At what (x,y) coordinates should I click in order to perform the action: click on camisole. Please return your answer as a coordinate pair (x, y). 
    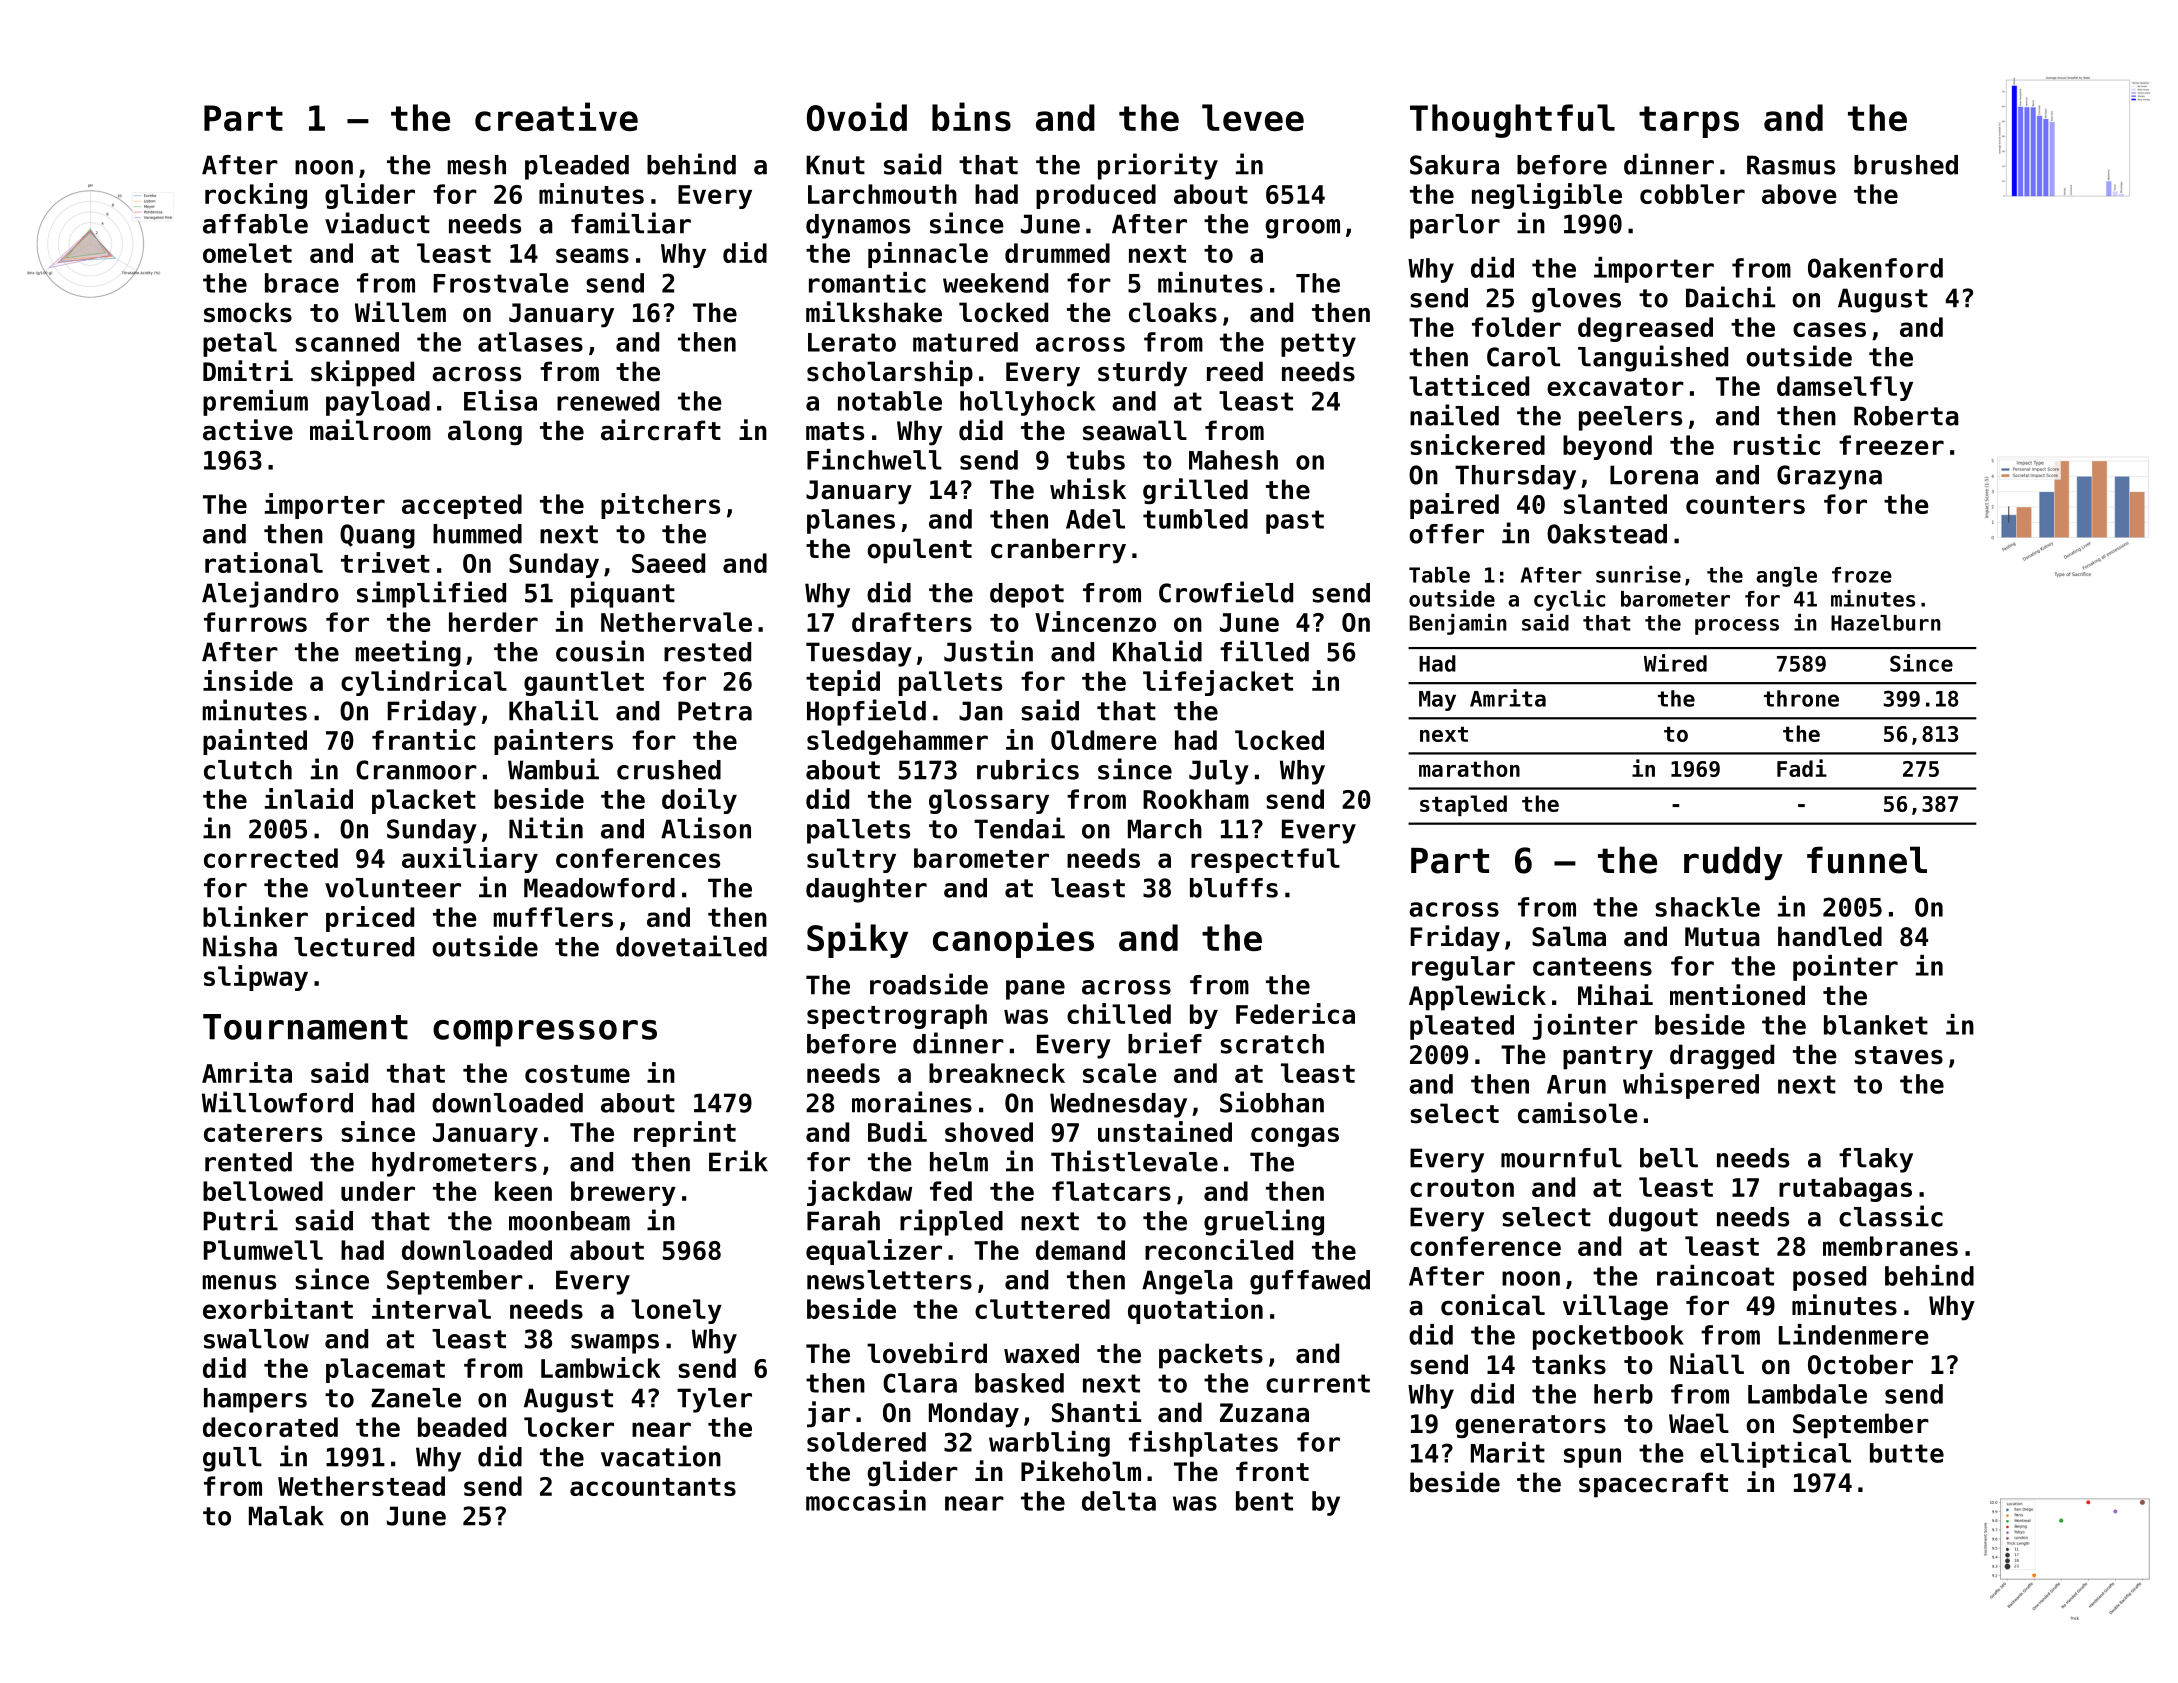
    Looking at the image, I should click on (1578, 1113).
